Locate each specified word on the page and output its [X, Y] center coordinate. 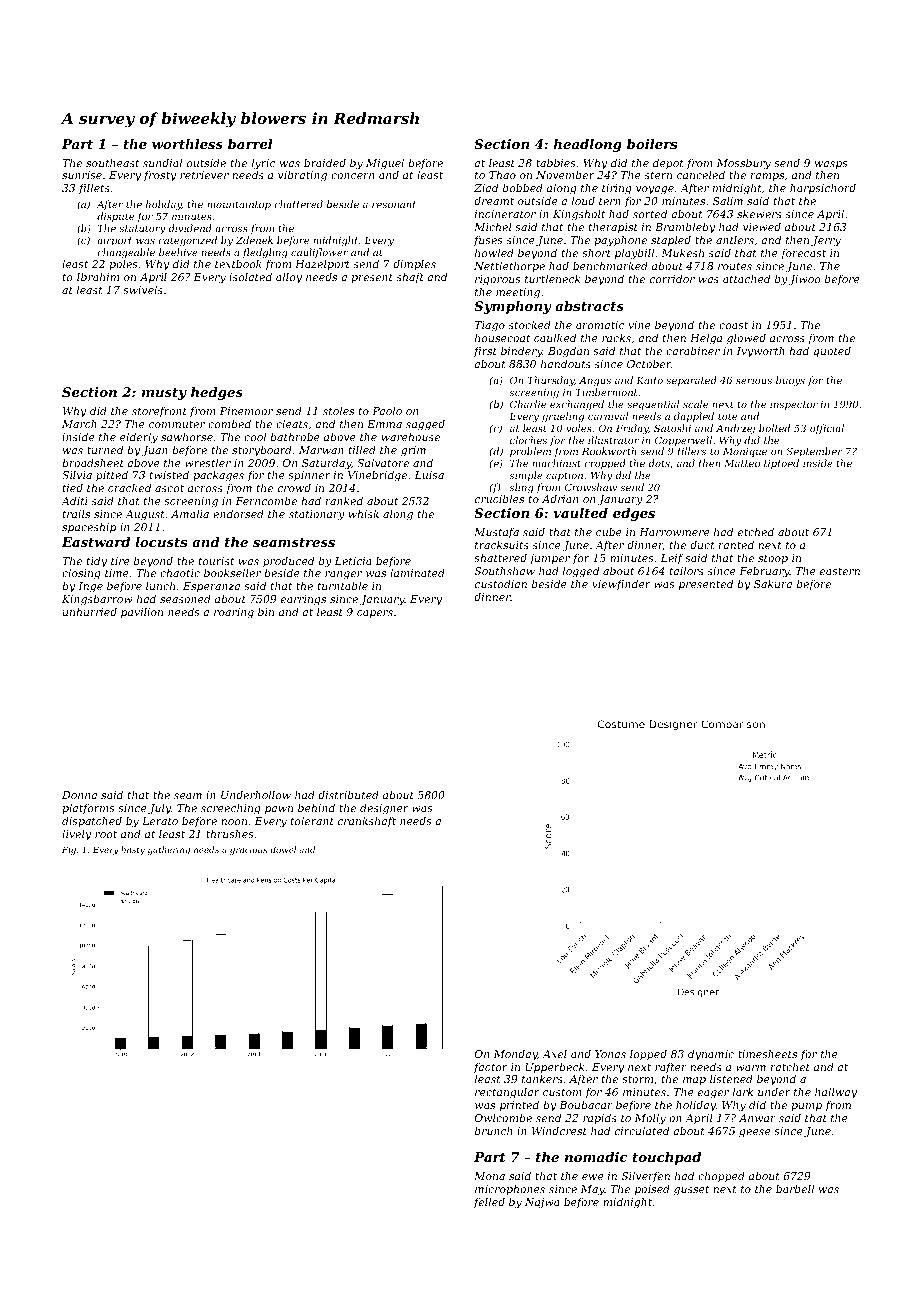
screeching [231, 809]
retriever [204, 175]
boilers [652, 144]
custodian [501, 583]
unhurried [90, 611]
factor [491, 1069]
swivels [143, 289]
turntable [343, 586]
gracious [248, 850]
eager [713, 1094]
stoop [773, 559]
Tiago [490, 326]
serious [754, 380]
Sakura [773, 583]
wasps [831, 165]
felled [489, 1202]
